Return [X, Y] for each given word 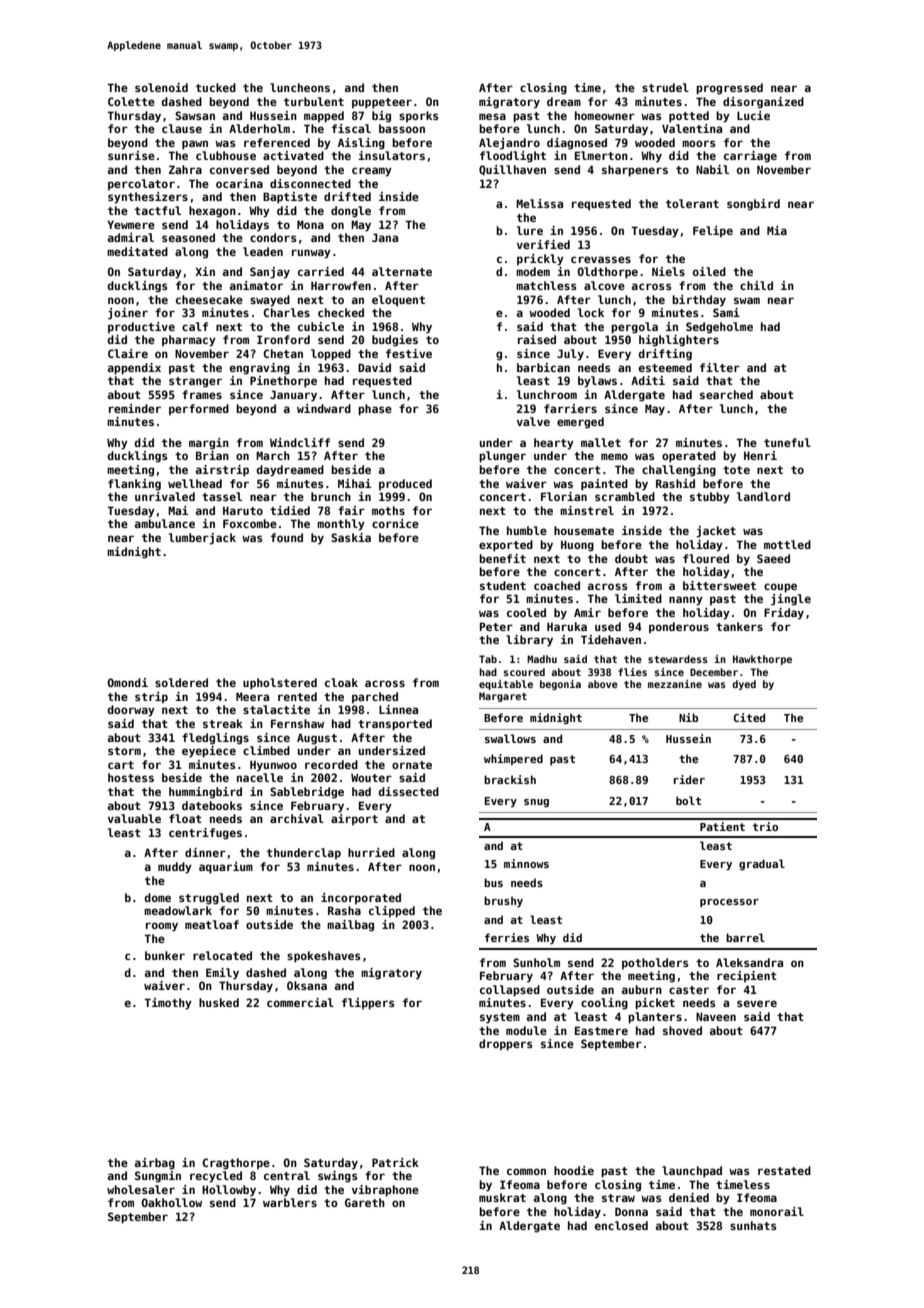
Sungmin [158, 1177]
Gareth [365, 1202]
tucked [216, 87]
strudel [665, 87]
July [570, 355]
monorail [777, 1211]
